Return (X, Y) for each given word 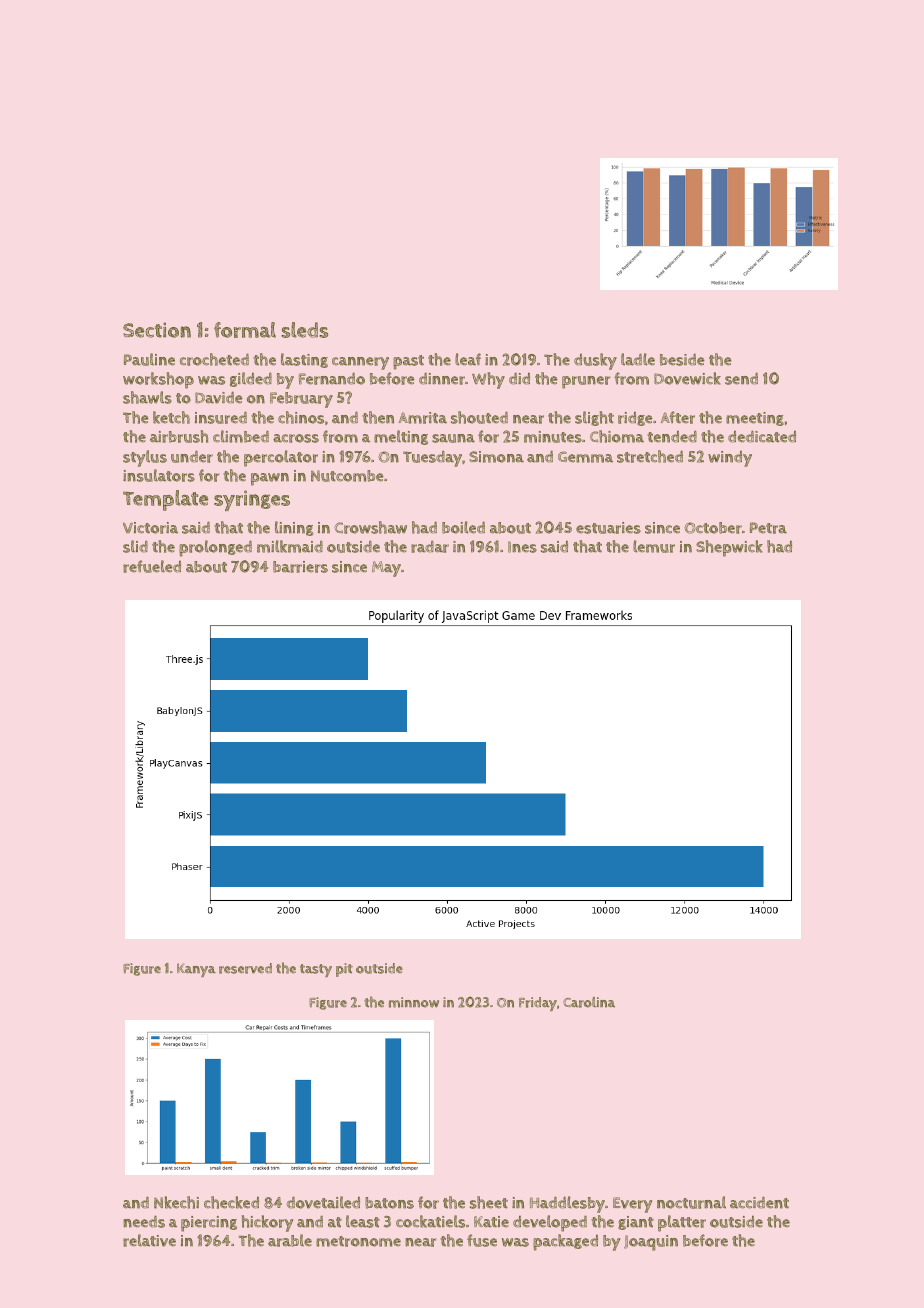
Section (157, 330)
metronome (358, 1241)
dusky (595, 361)
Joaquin (651, 1243)
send (741, 378)
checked (231, 1202)
